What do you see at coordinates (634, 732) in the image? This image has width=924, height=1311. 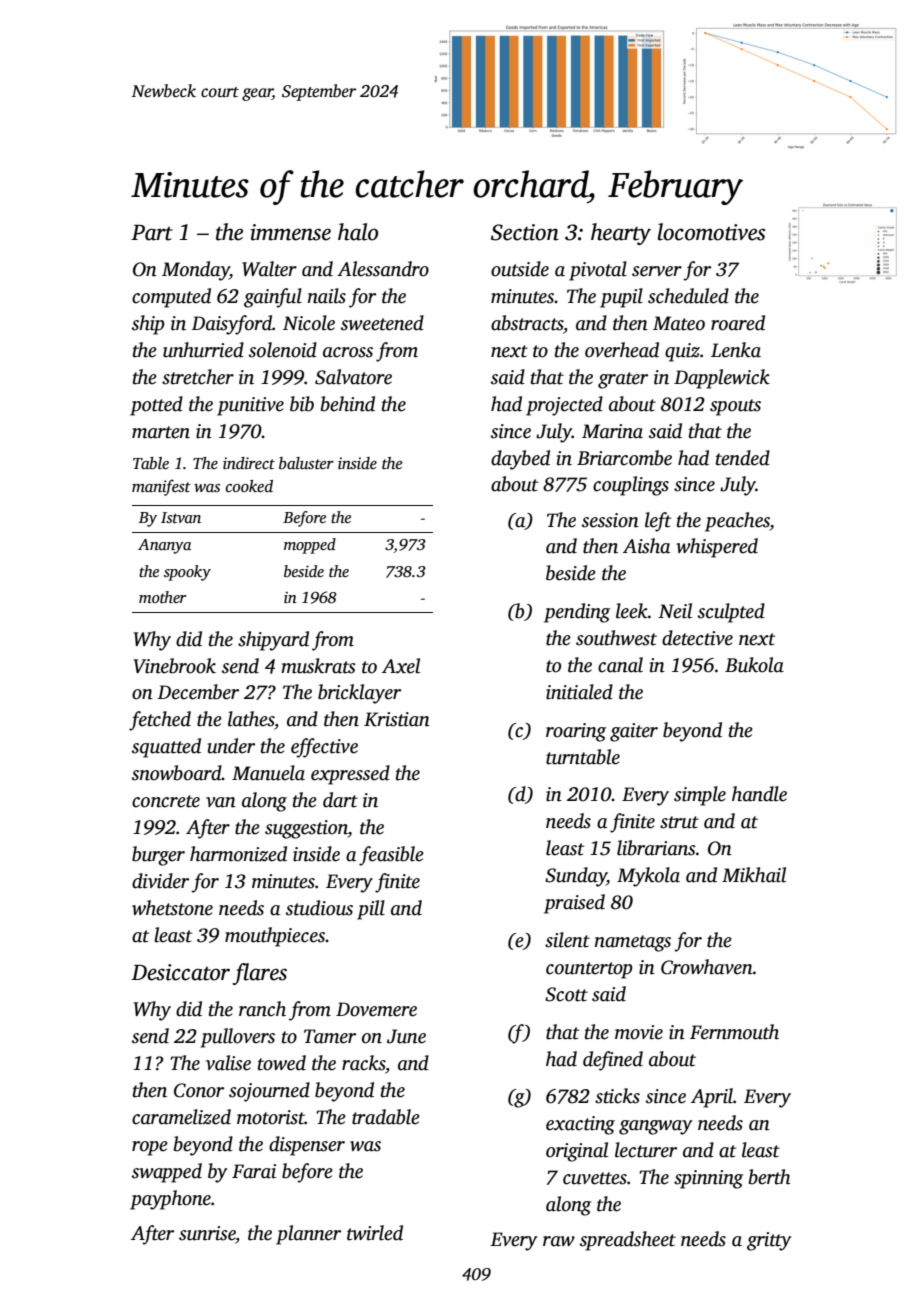 I see `gaiter` at bounding box center [634, 732].
